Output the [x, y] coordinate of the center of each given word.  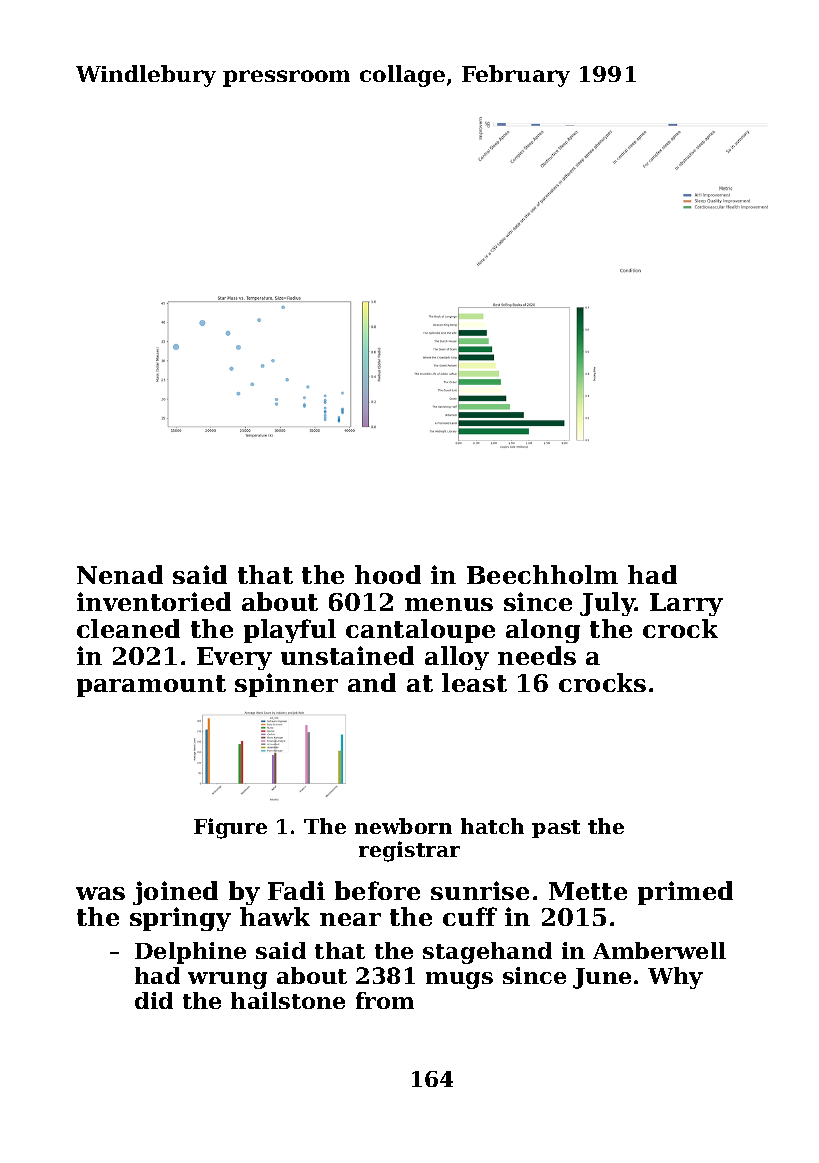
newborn [403, 826]
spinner [286, 685]
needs [537, 655]
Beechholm [542, 574]
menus [449, 604]
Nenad [120, 574]
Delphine [190, 953]
